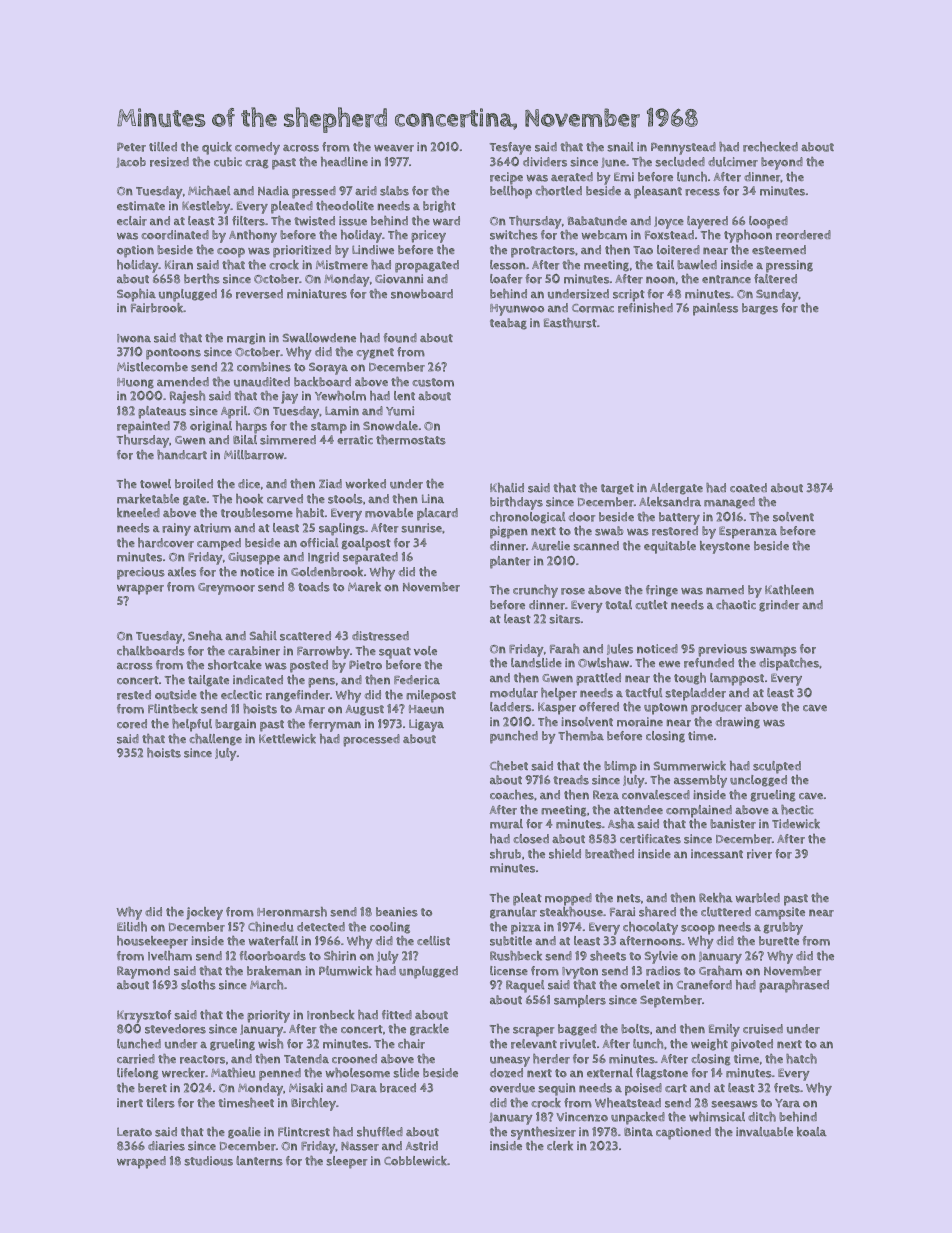  What do you see at coordinates (796, 824) in the document?
I see `Tidewick` at bounding box center [796, 824].
